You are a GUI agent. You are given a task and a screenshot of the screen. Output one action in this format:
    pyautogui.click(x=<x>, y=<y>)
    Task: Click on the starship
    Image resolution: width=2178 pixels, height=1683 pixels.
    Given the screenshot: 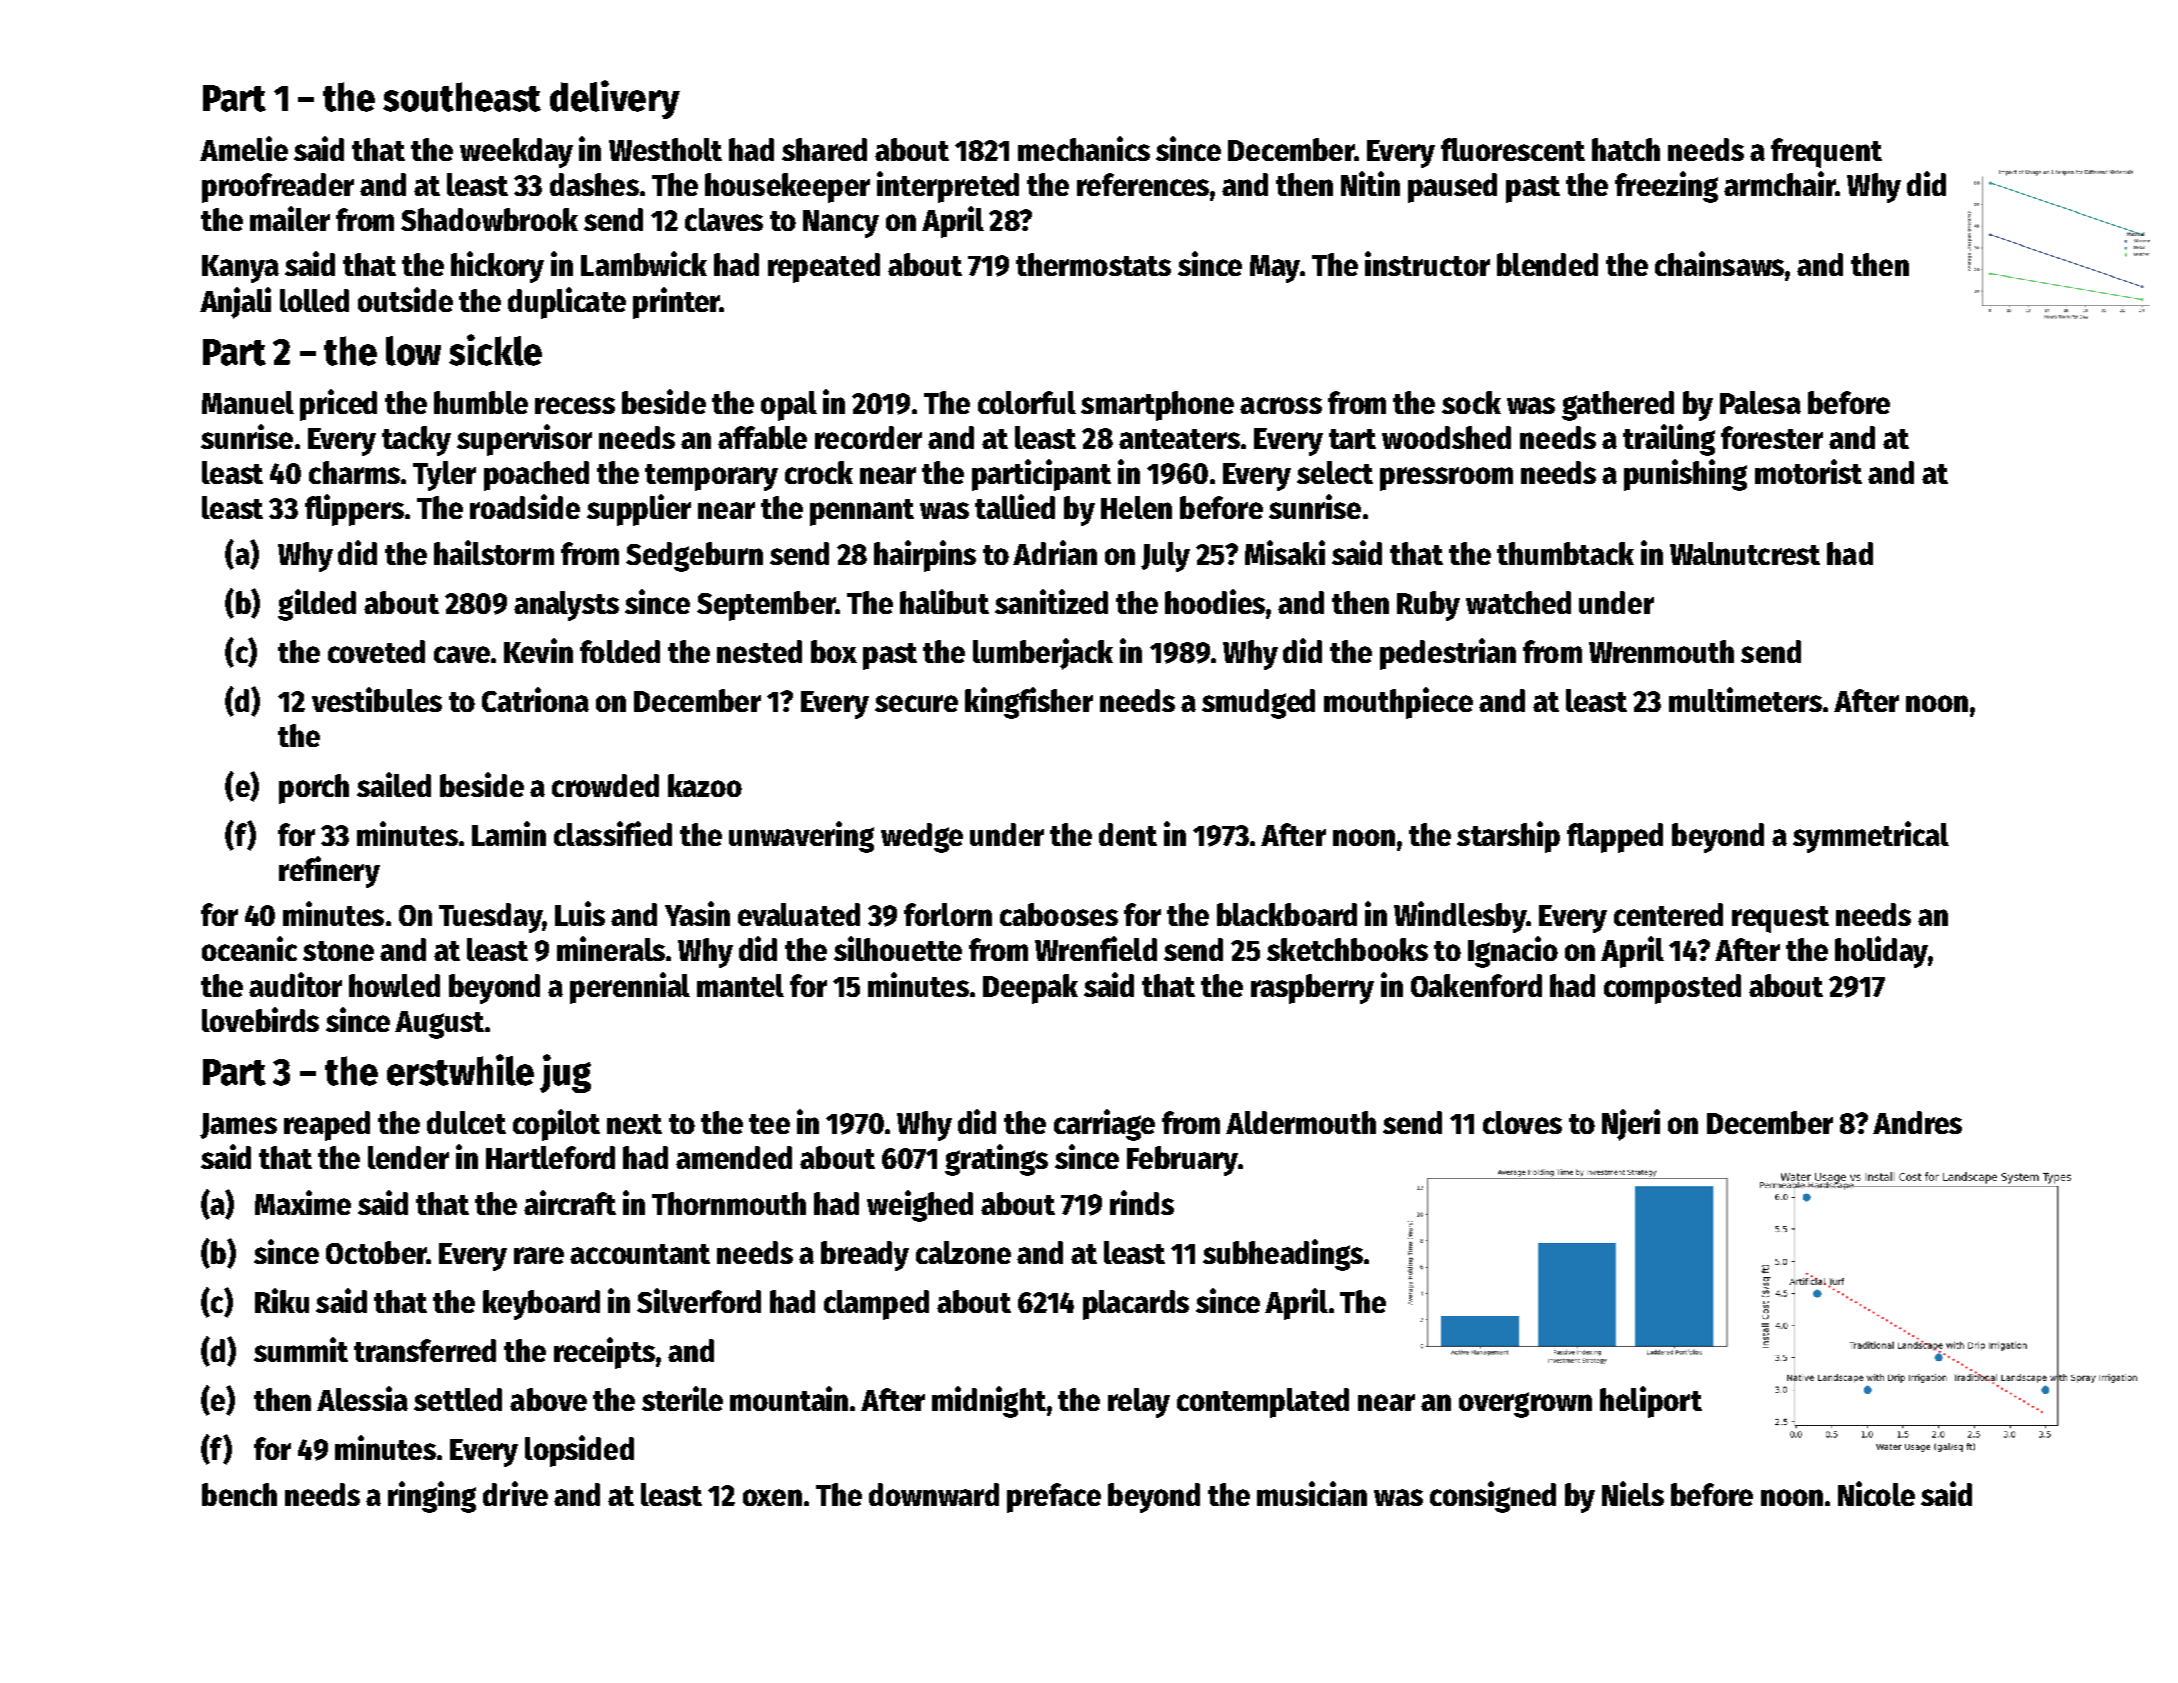 What is the action you would take?
    pyautogui.click(x=1508, y=837)
